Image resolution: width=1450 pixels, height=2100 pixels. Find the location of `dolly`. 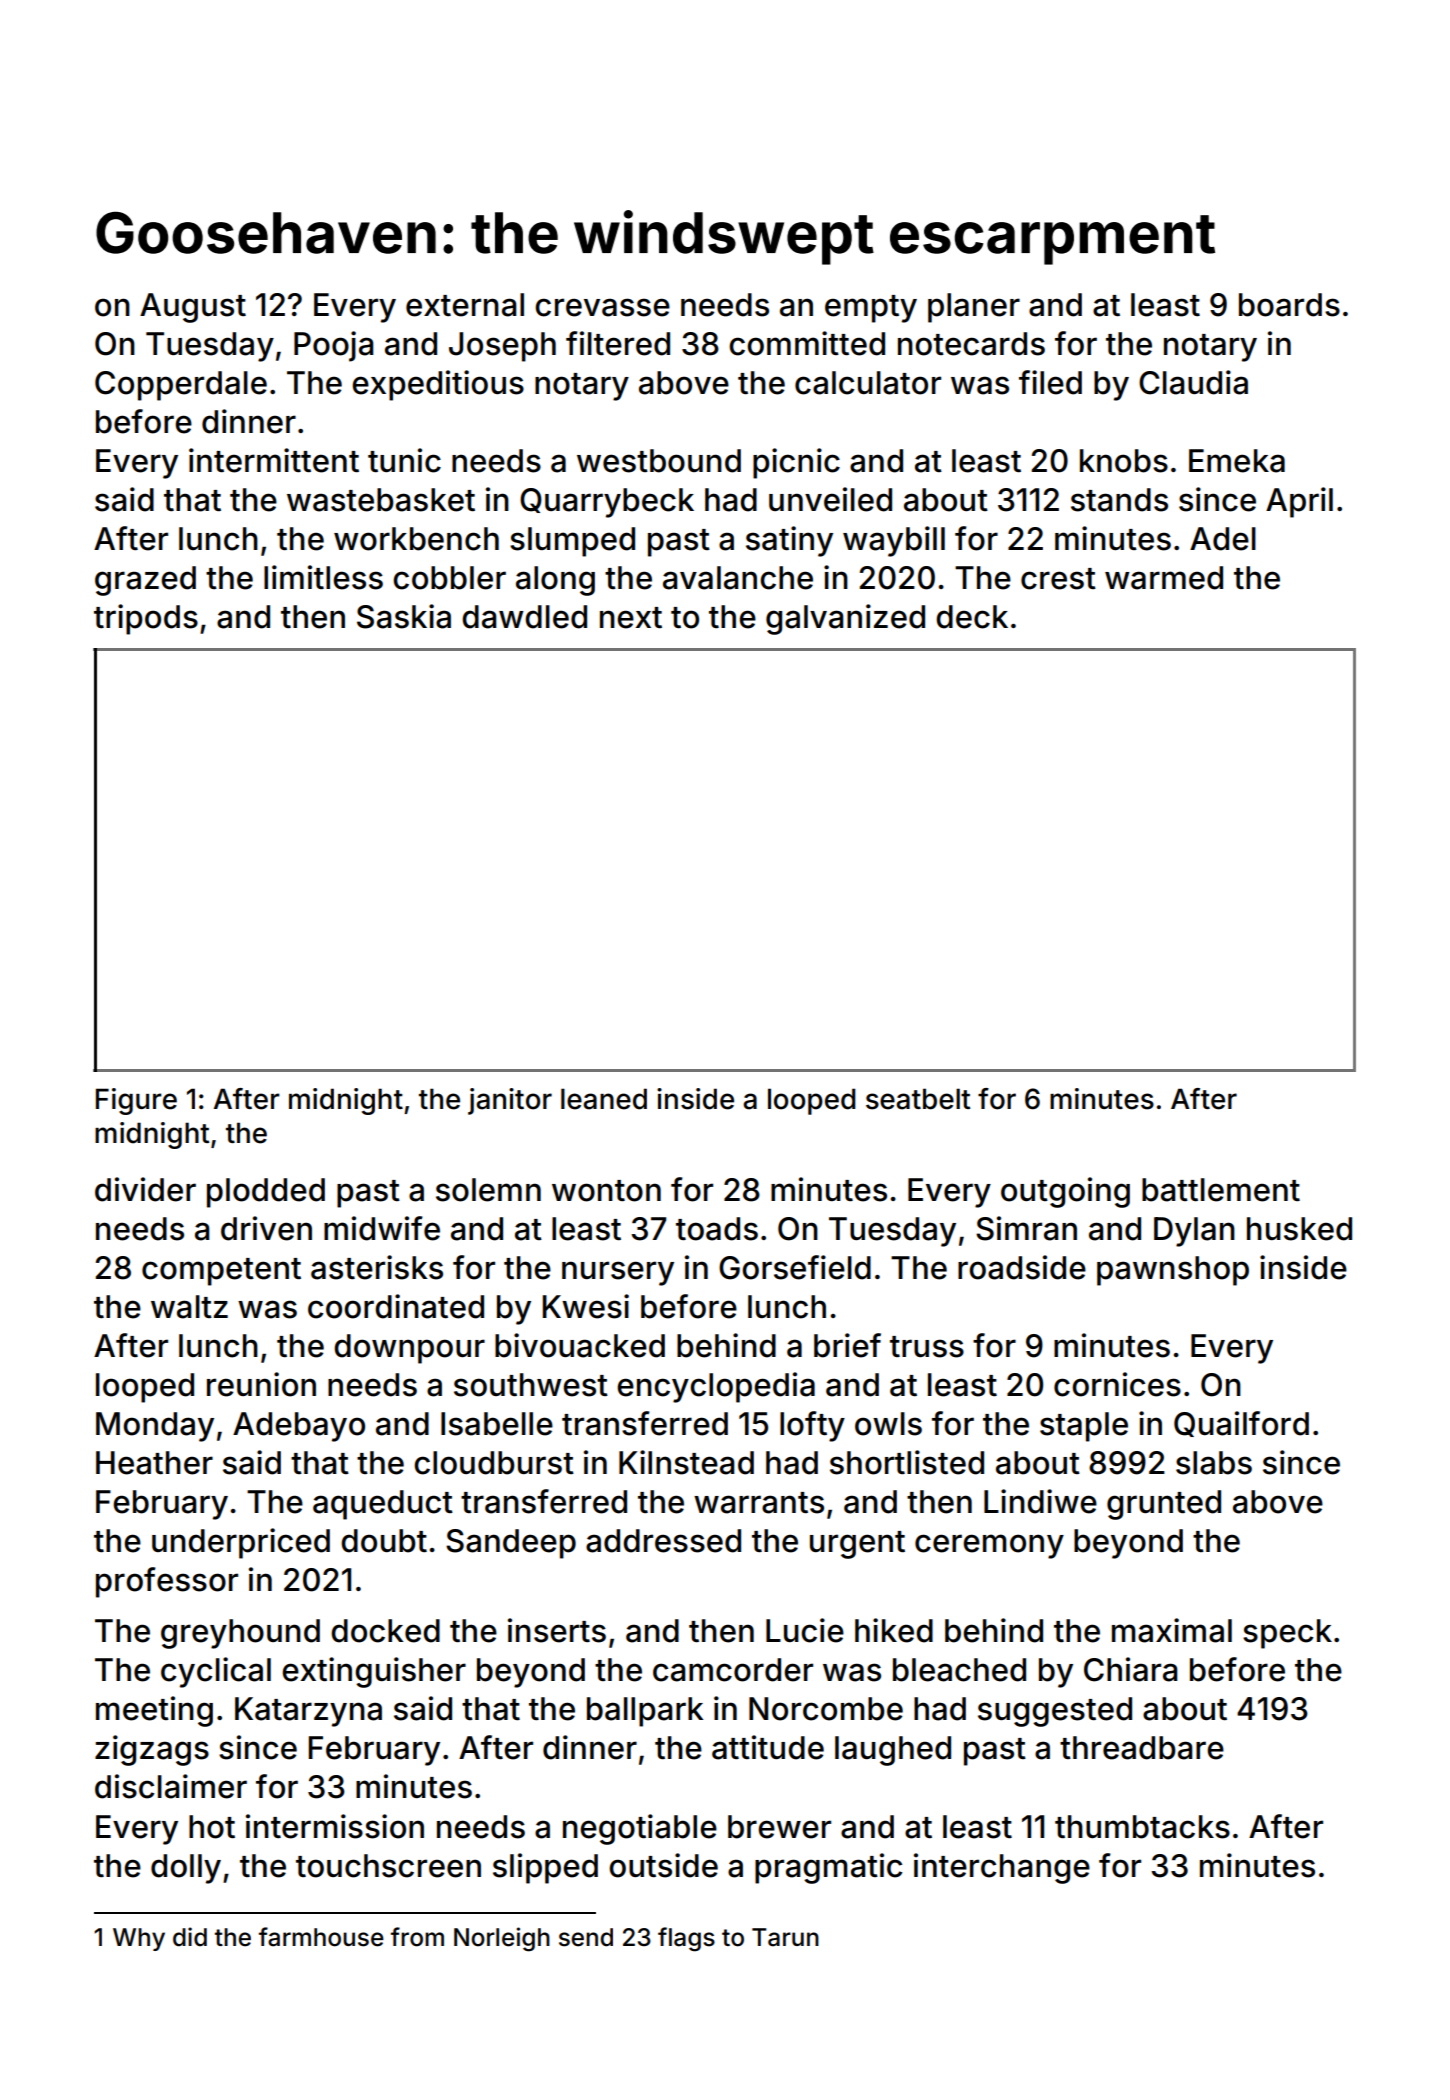

dolly is located at coordinates (186, 1869).
